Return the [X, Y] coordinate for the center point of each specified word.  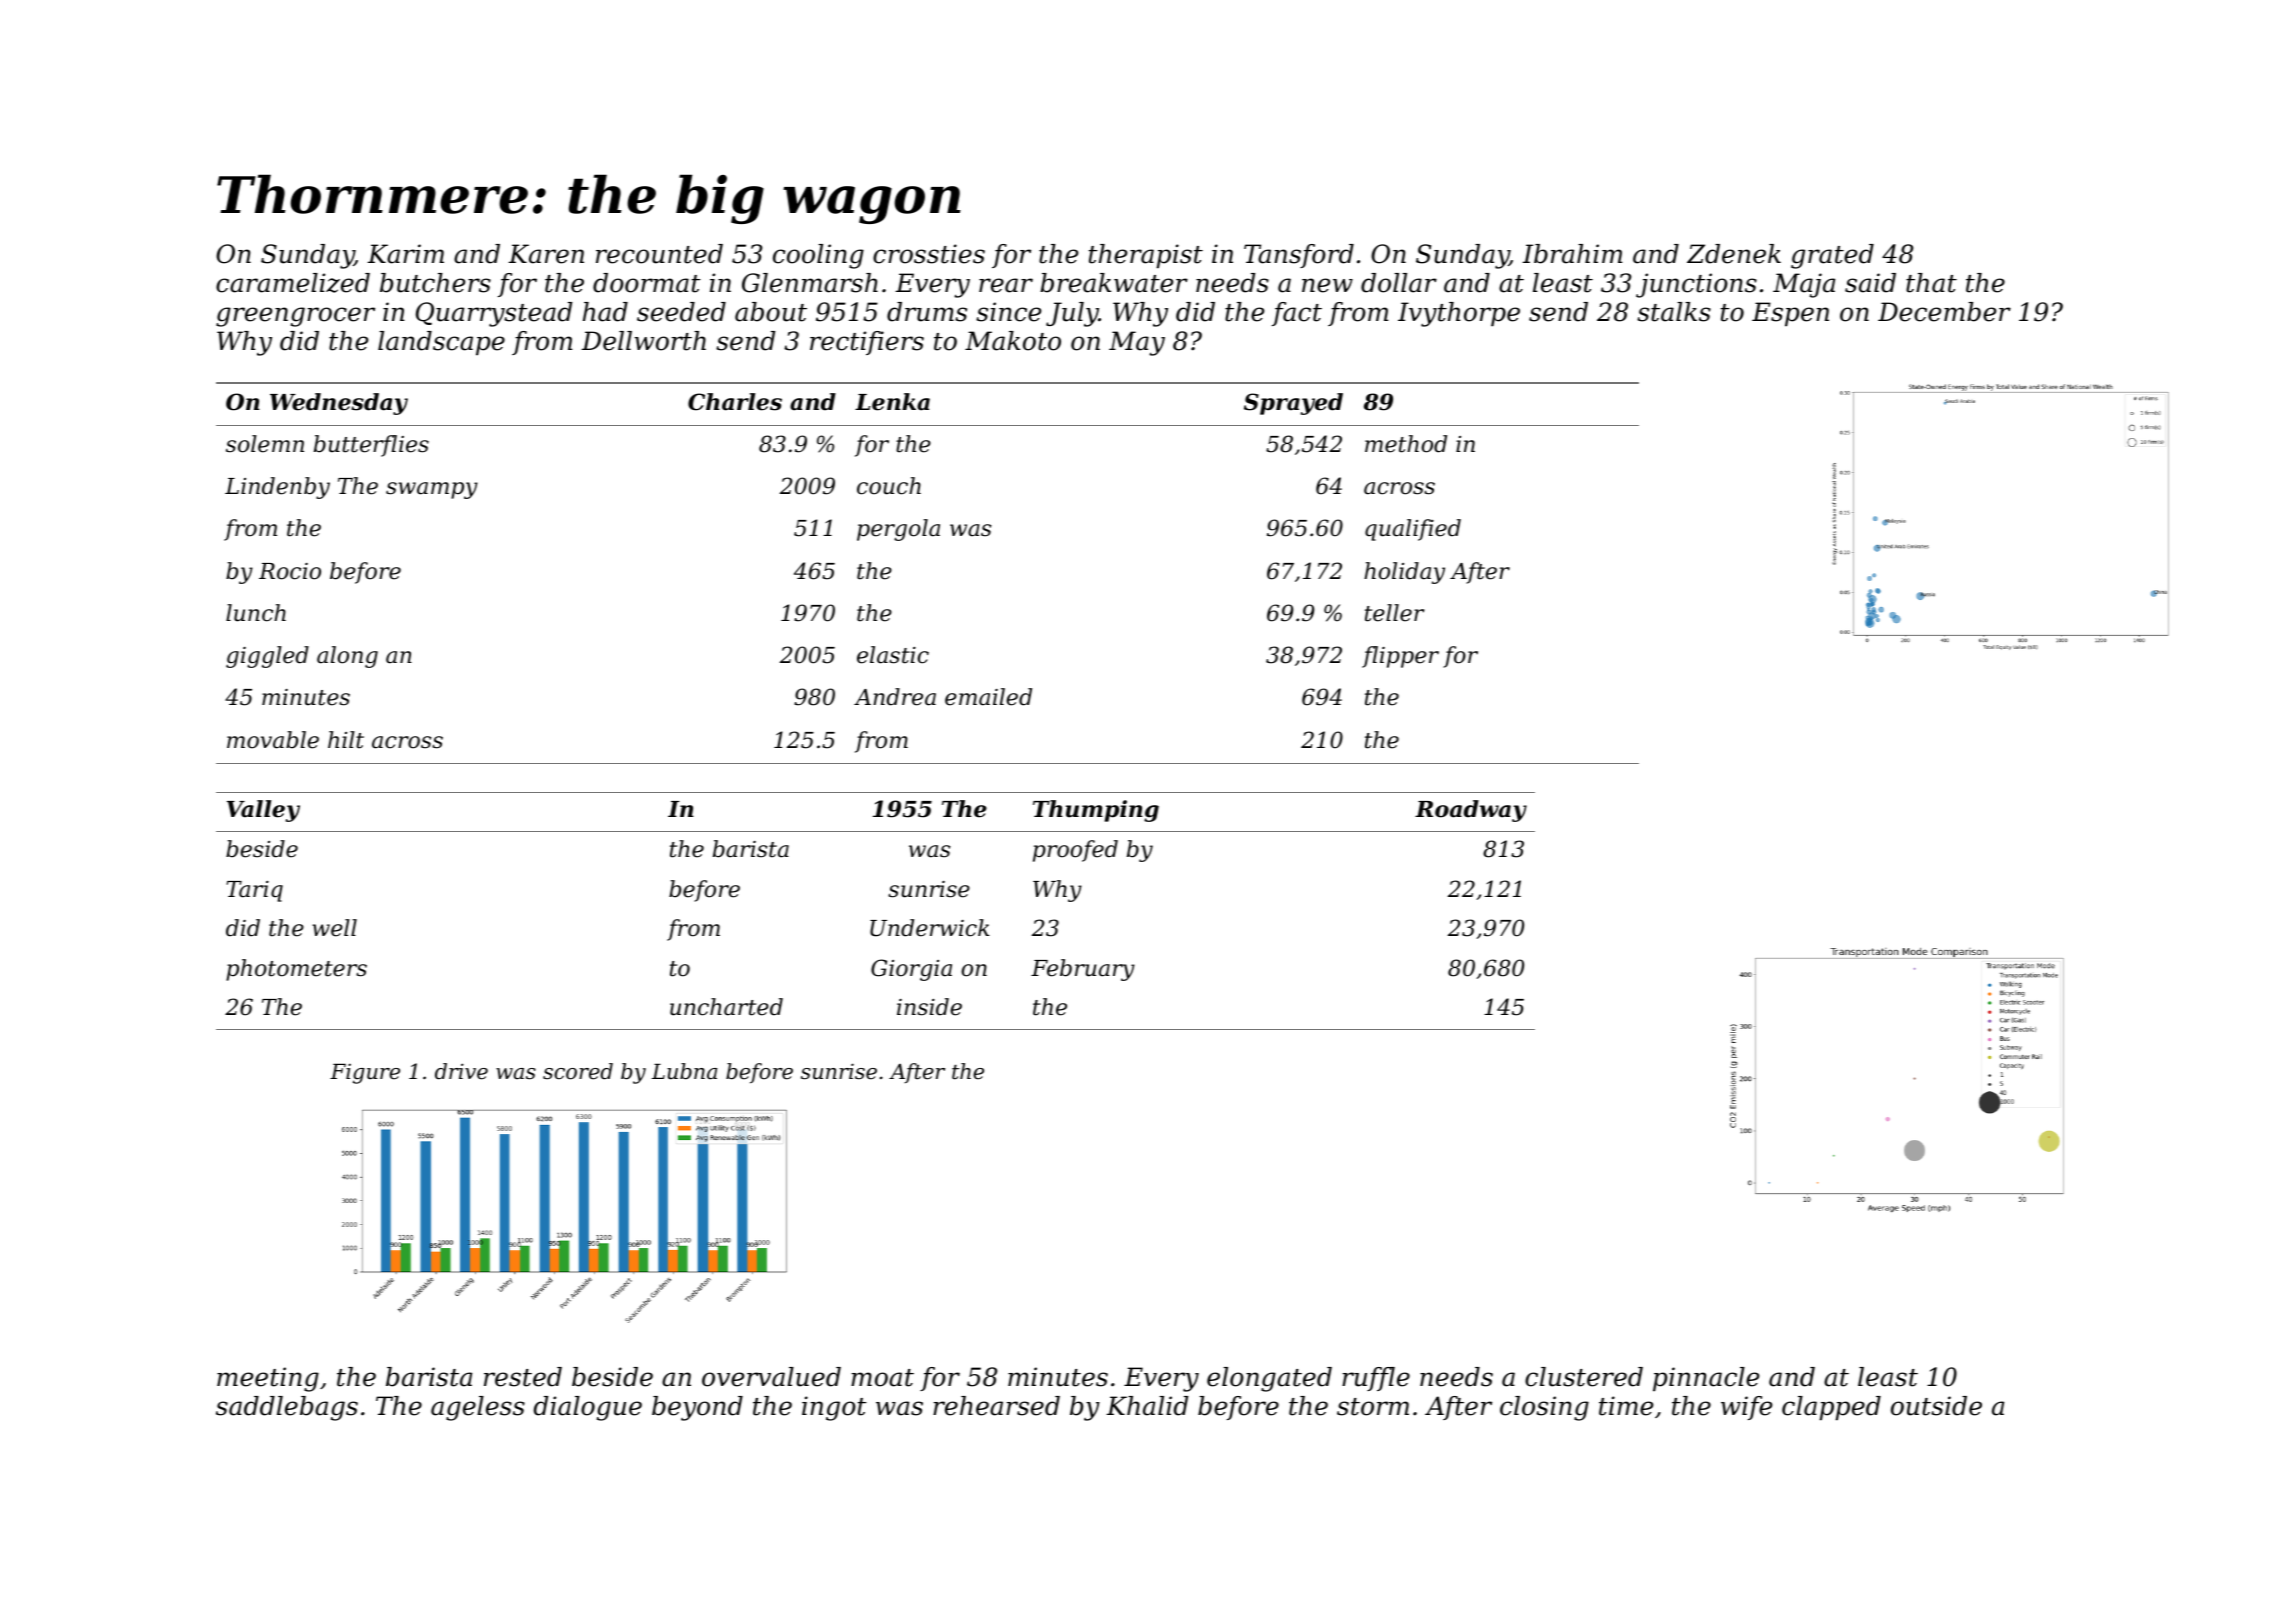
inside [929, 1007]
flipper [1400, 657]
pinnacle [1706, 1379]
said [1870, 283]
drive [461, 1071]
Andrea [895, 697]
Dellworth [643, 341]
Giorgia [911, 970]
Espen [1790, 314]
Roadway [1471, 811]
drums [927, 312]
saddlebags [287, 1408]
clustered [1584, 1377]
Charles [735, 402]
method [1406, 444]
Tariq [254, 891]
